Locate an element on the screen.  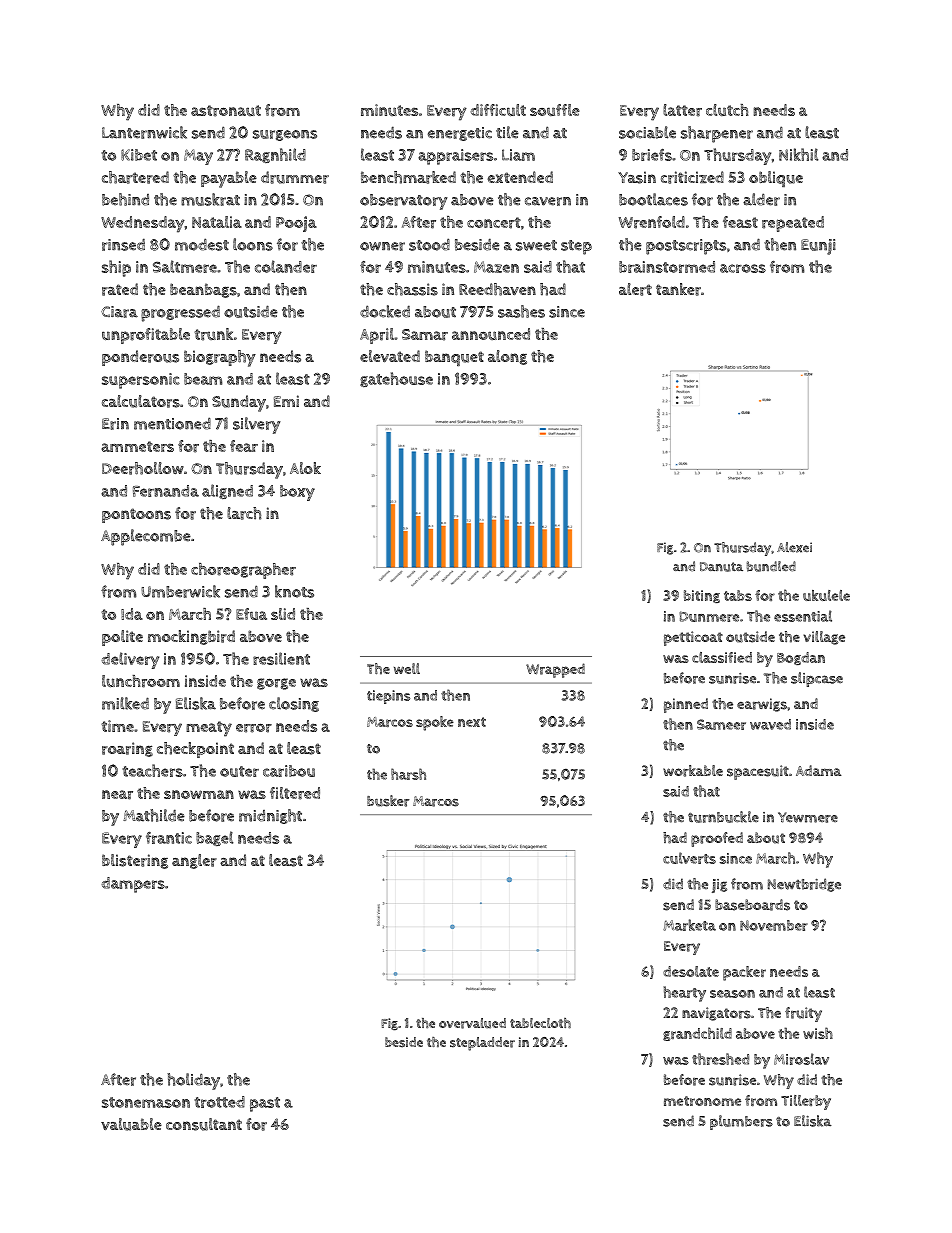
busker is located at coordinates (388, 801).
